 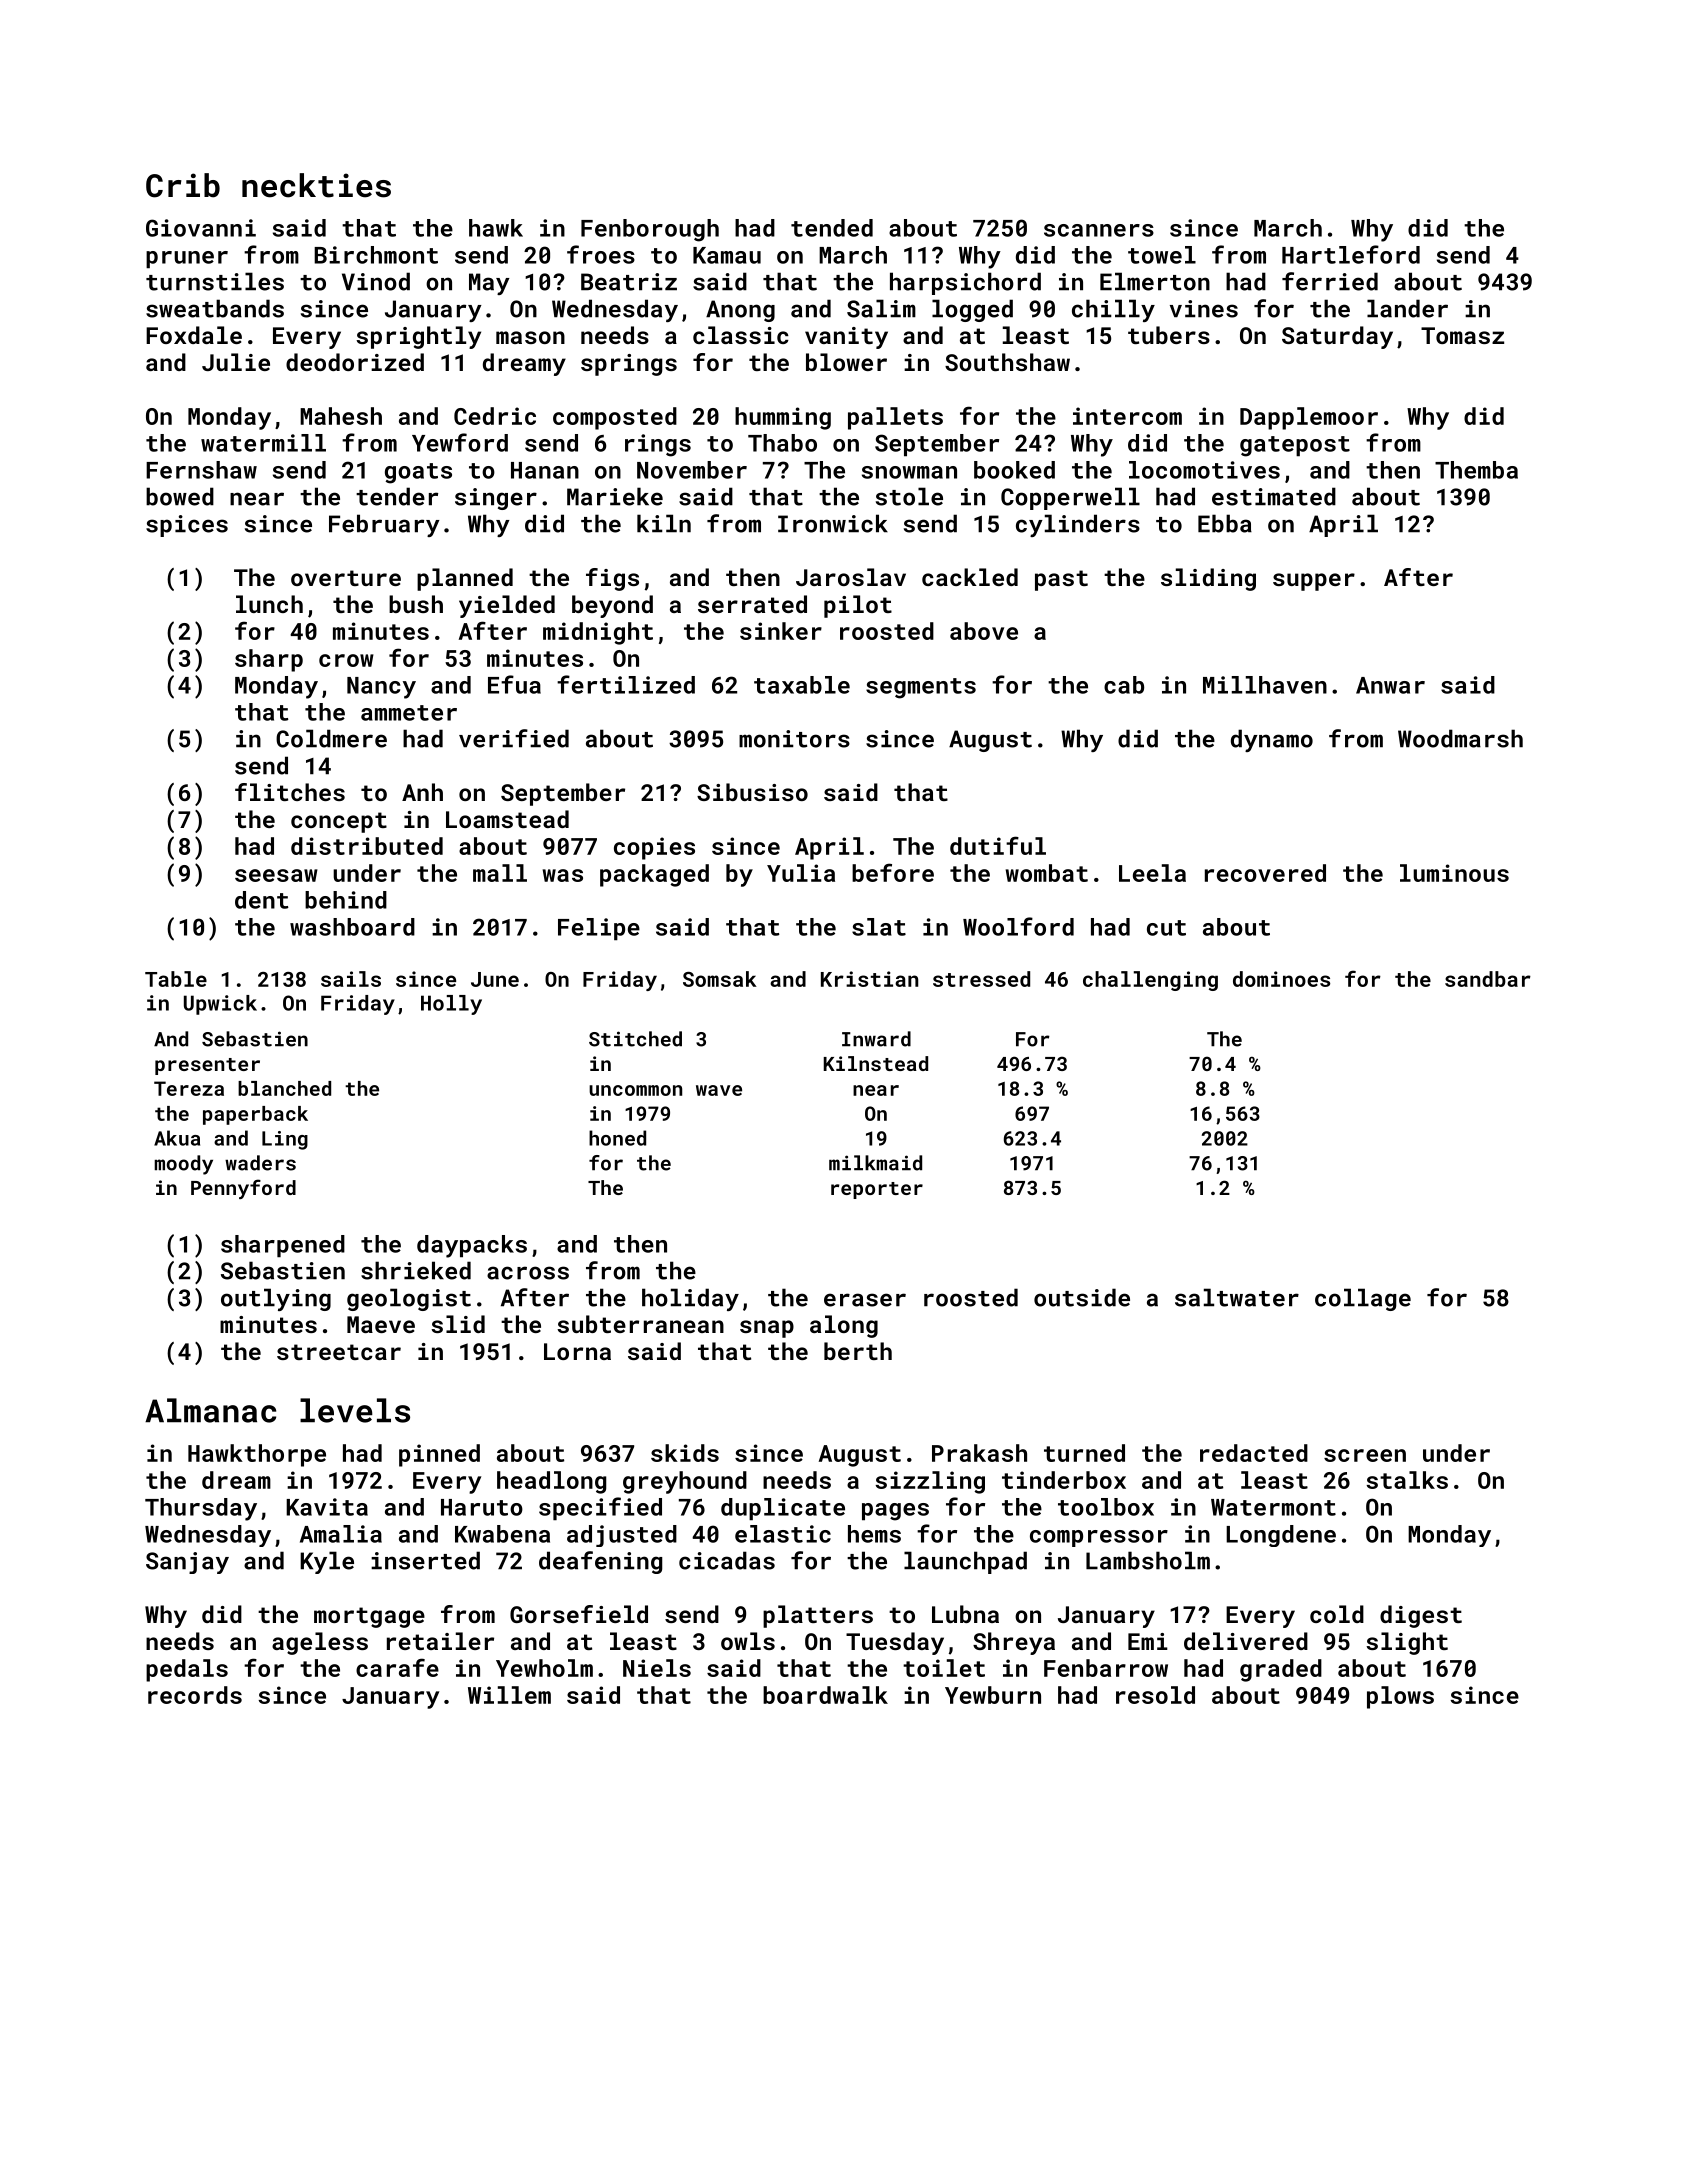 I want to click on Nancy, so click(x=381, y=688).
